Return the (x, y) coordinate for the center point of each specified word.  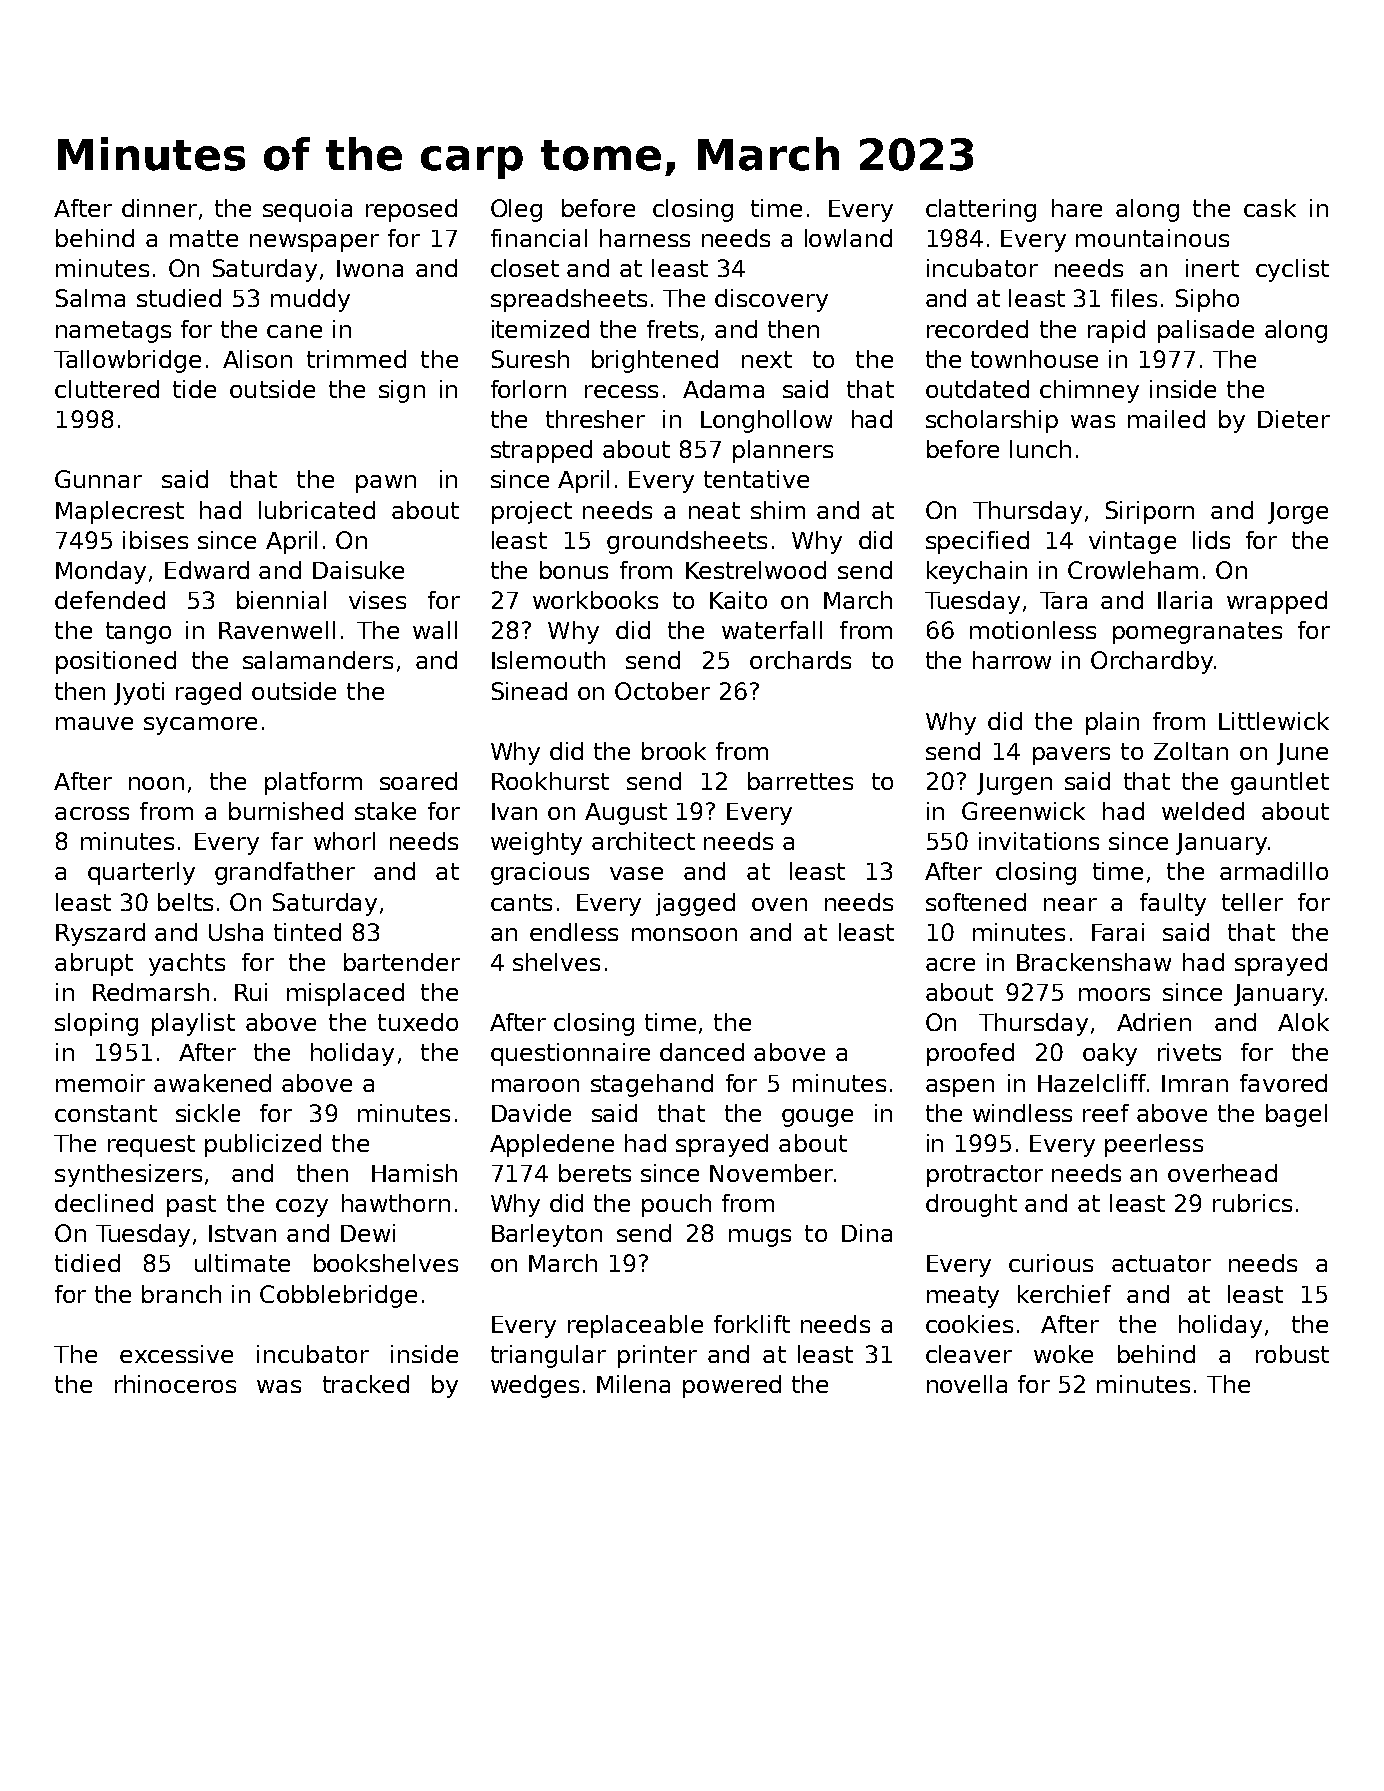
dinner (159, 208)
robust (1292, 1354)
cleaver (969, 1354)
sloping (96, 1024)
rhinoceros (175, 1384)
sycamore (200, 726)
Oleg (516, 210)
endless (574, 932)
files (1134, 298)
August (626, 814)
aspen (960, 1088)
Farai (1118, 932)
